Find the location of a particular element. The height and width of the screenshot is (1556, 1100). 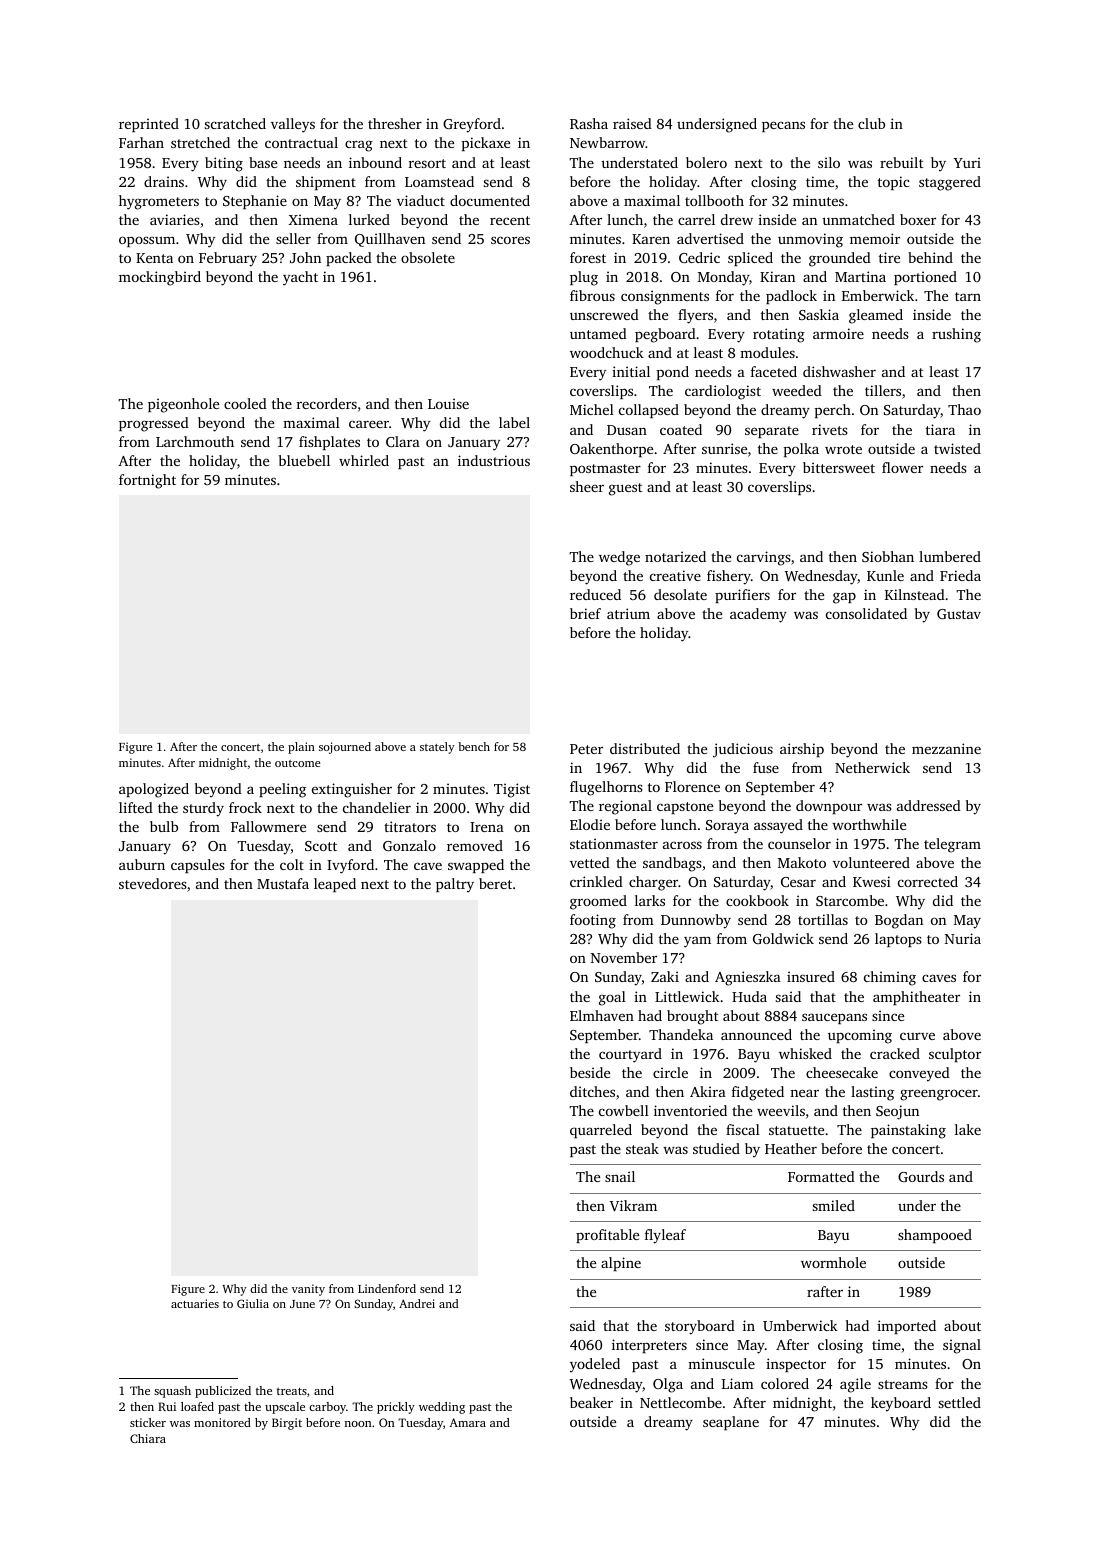

carvings is located at coordinates (764, 558).
